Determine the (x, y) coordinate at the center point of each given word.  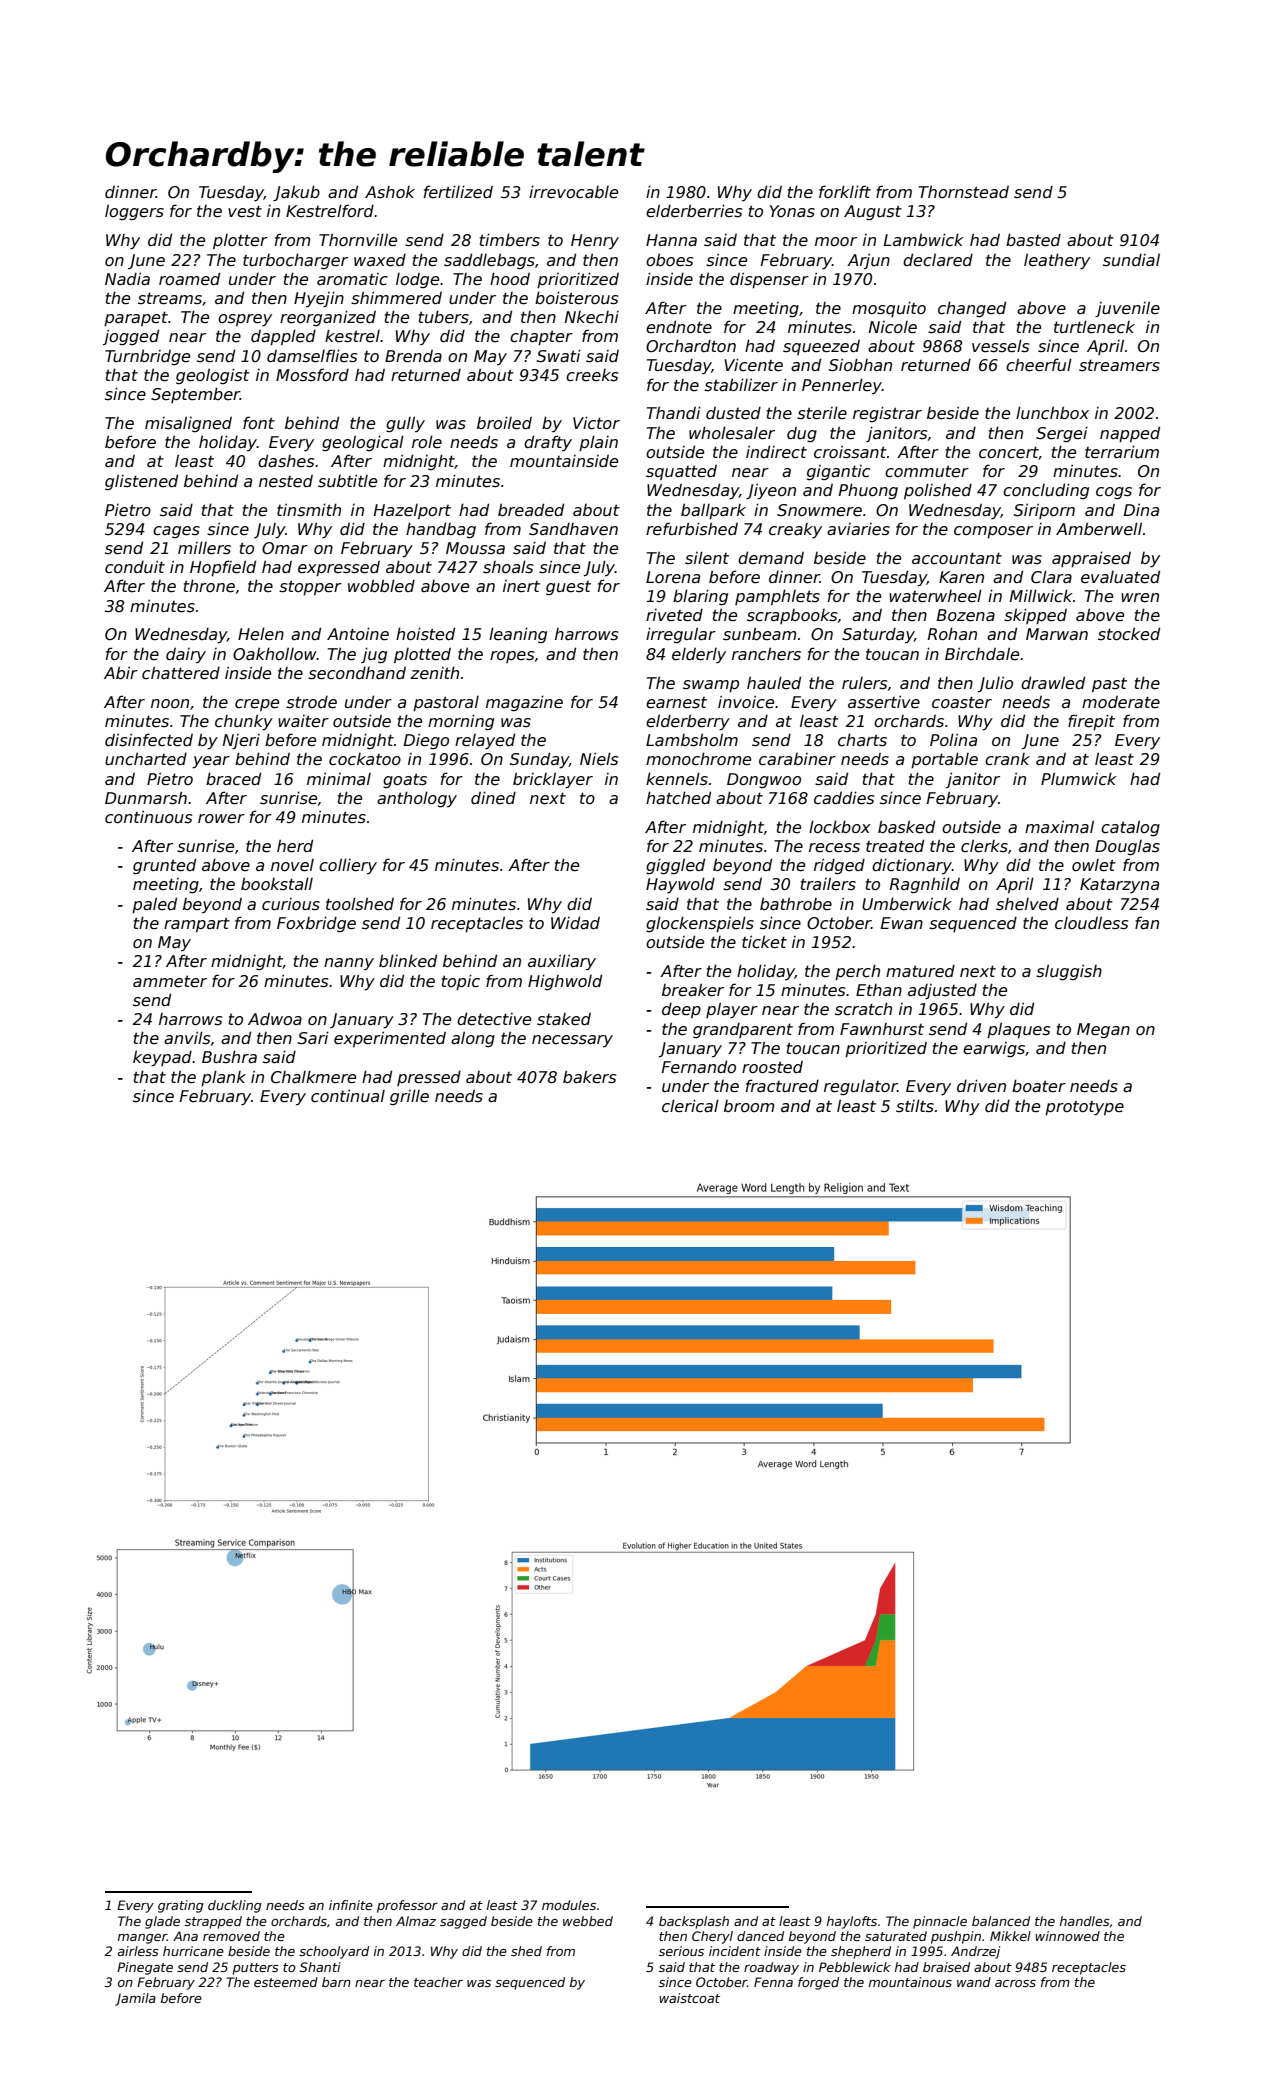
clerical (690, 1106)
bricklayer (553, 780)
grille (409, 1097)
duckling (235, 1906)
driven (981, 1086)
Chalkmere (313, 1077)
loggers (134, 212)
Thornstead (964, 192)
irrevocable (573, 192)
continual (348, 1095)
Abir (121, 672)
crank (1007, 759)
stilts (915, 1106)
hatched (678, 798)
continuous (149, 817)
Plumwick (1079, 779)
